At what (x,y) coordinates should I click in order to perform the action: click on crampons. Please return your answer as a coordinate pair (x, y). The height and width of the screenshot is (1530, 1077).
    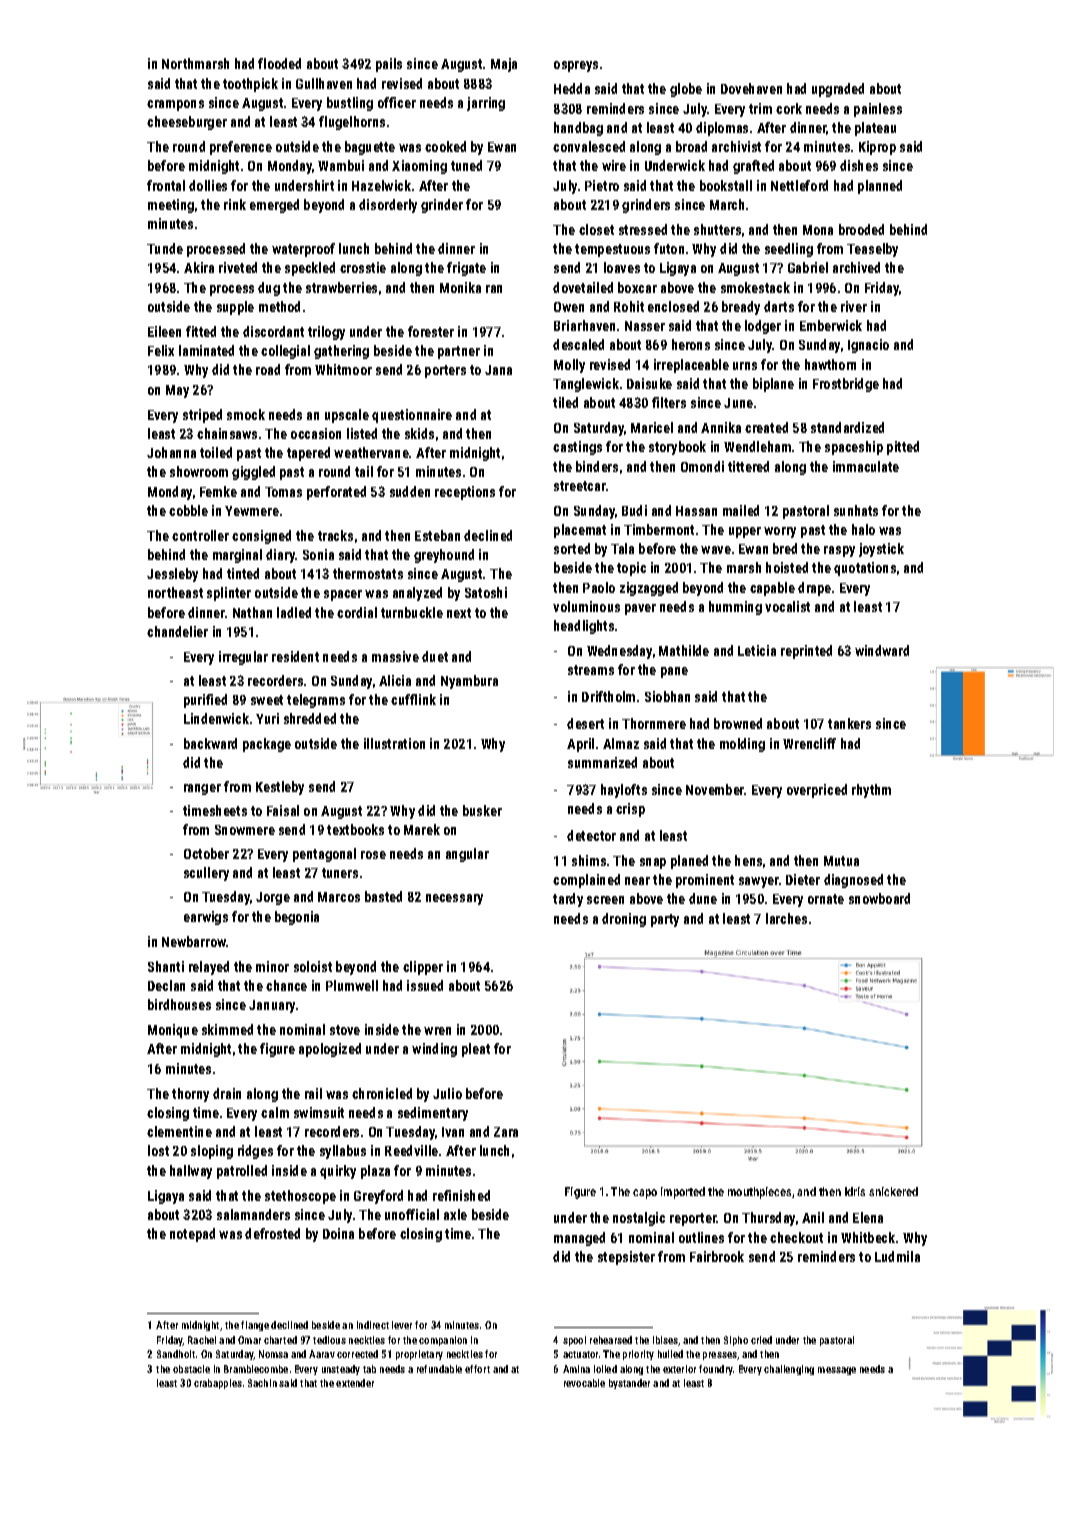
    Looking at the image, I should click on (175, 105).
